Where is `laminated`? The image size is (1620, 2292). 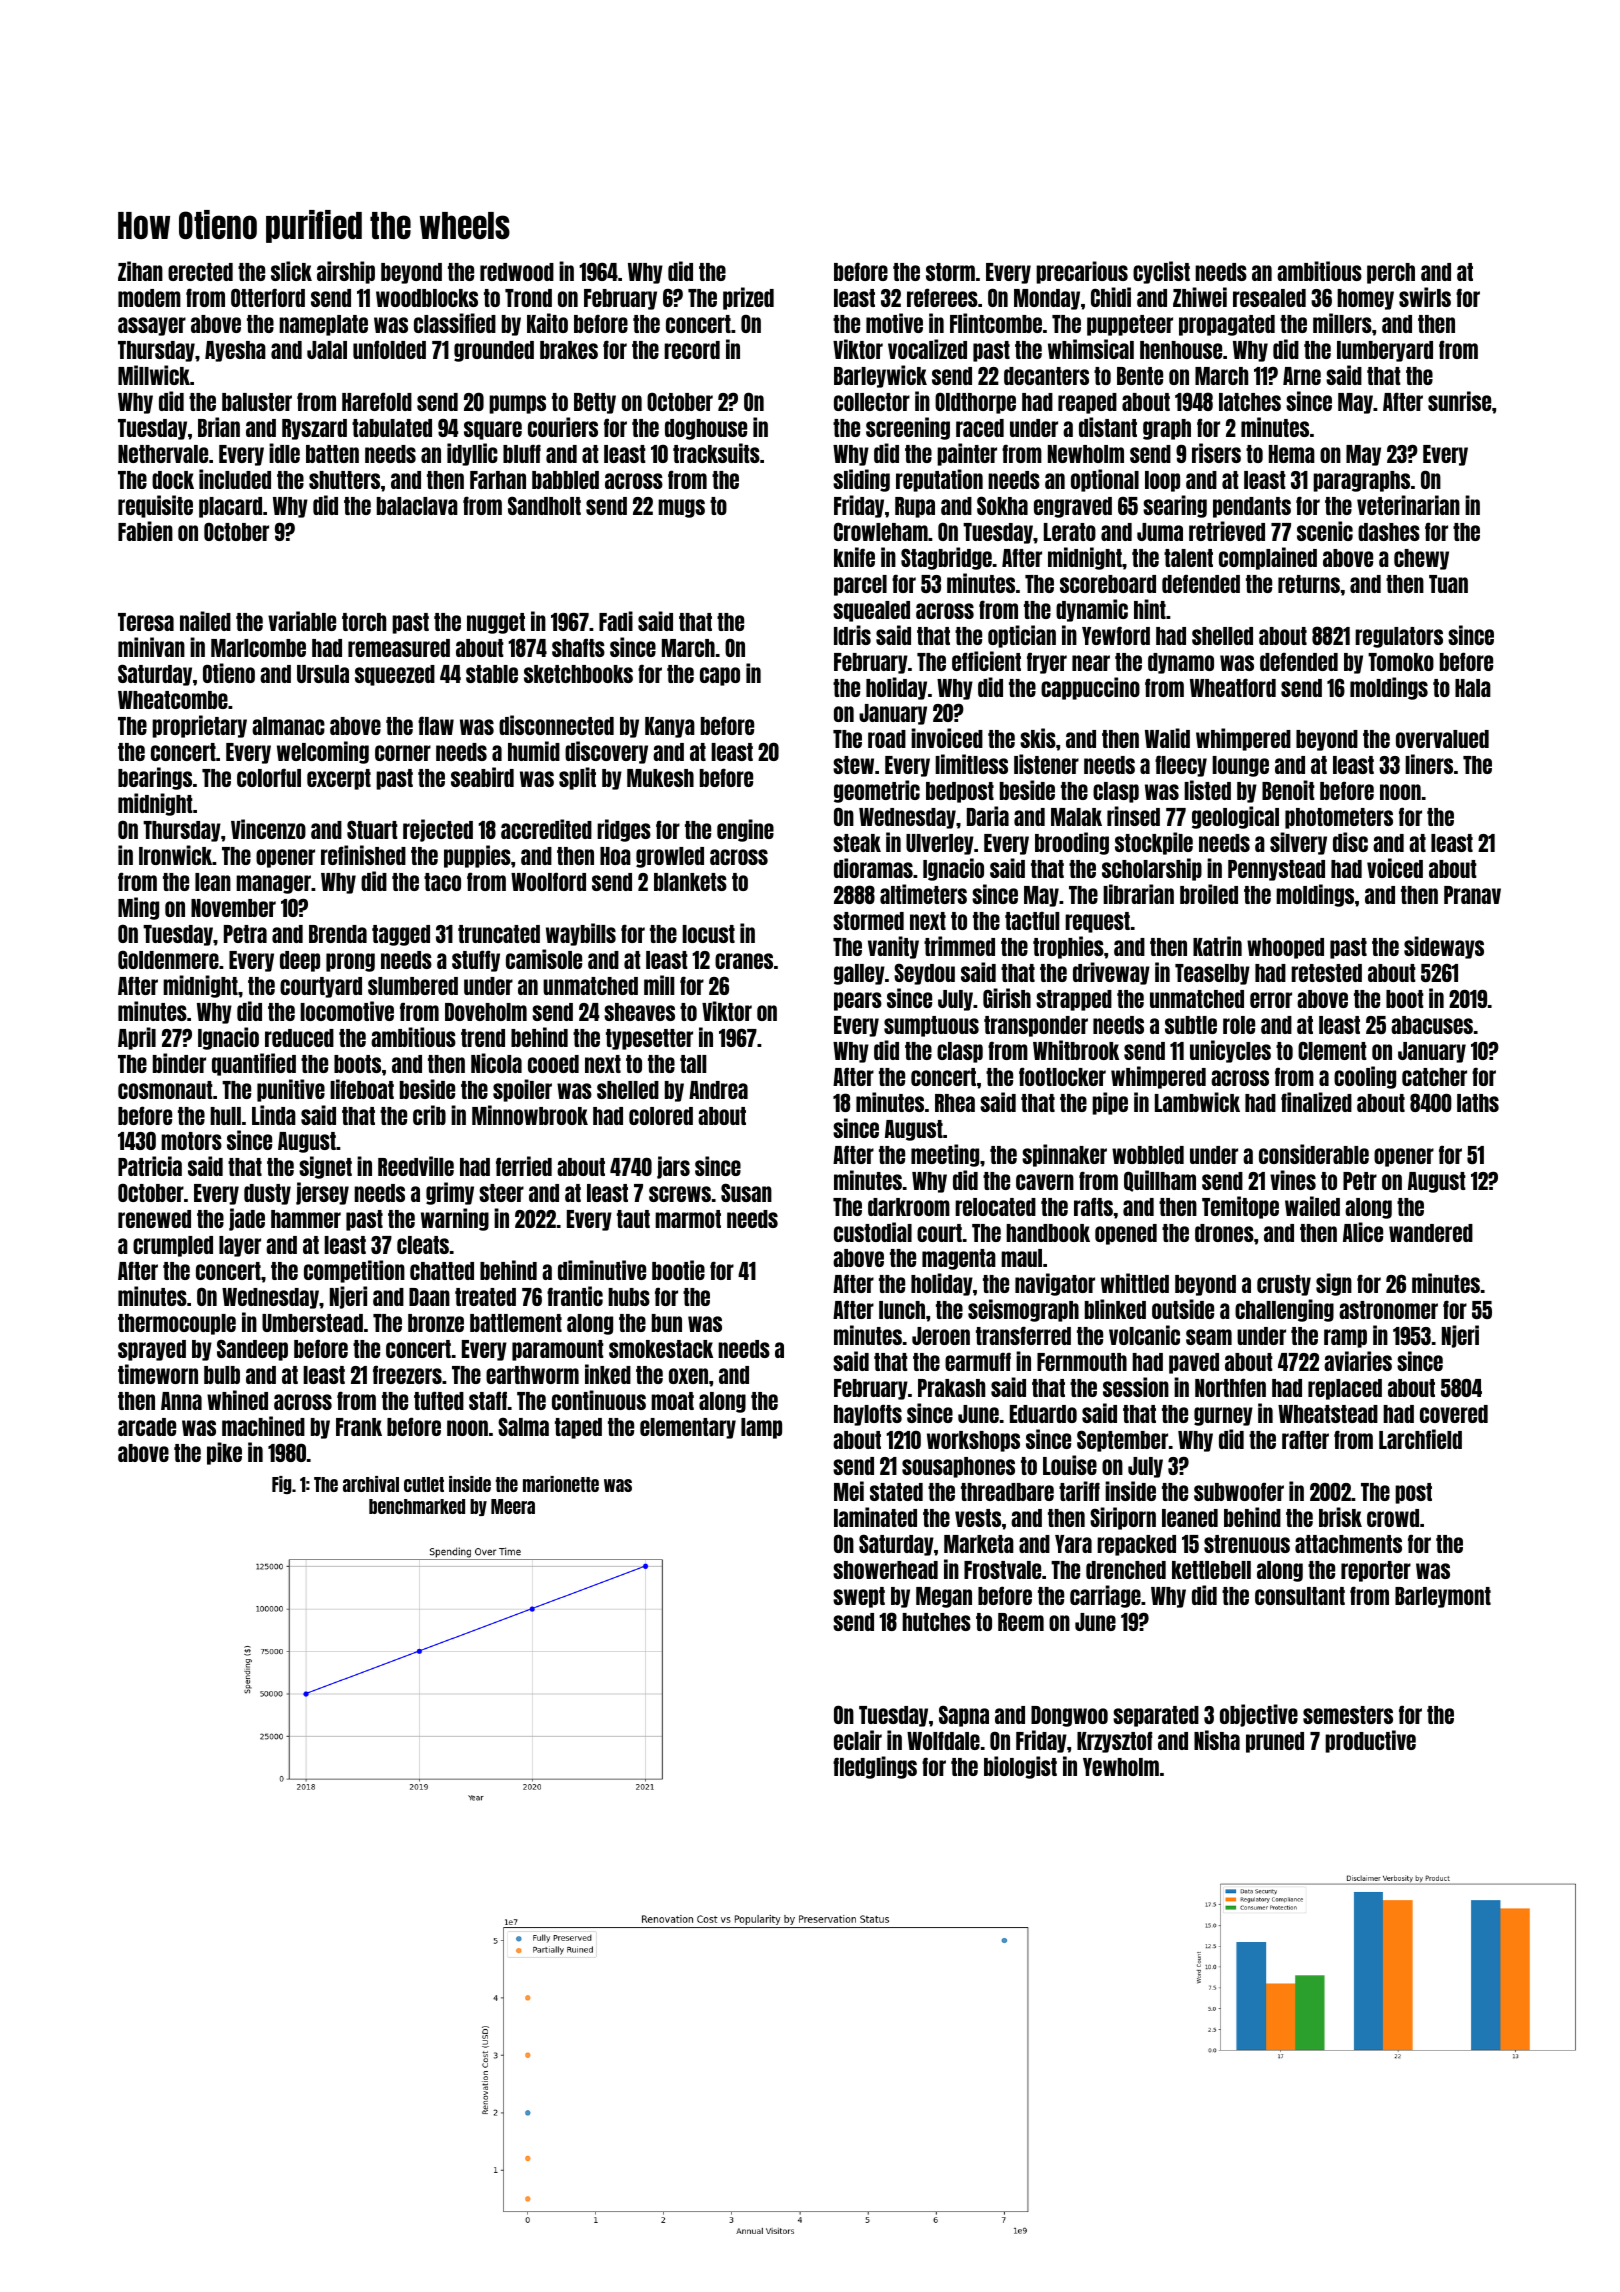
laminated is located at coordinates (875, 1517).
